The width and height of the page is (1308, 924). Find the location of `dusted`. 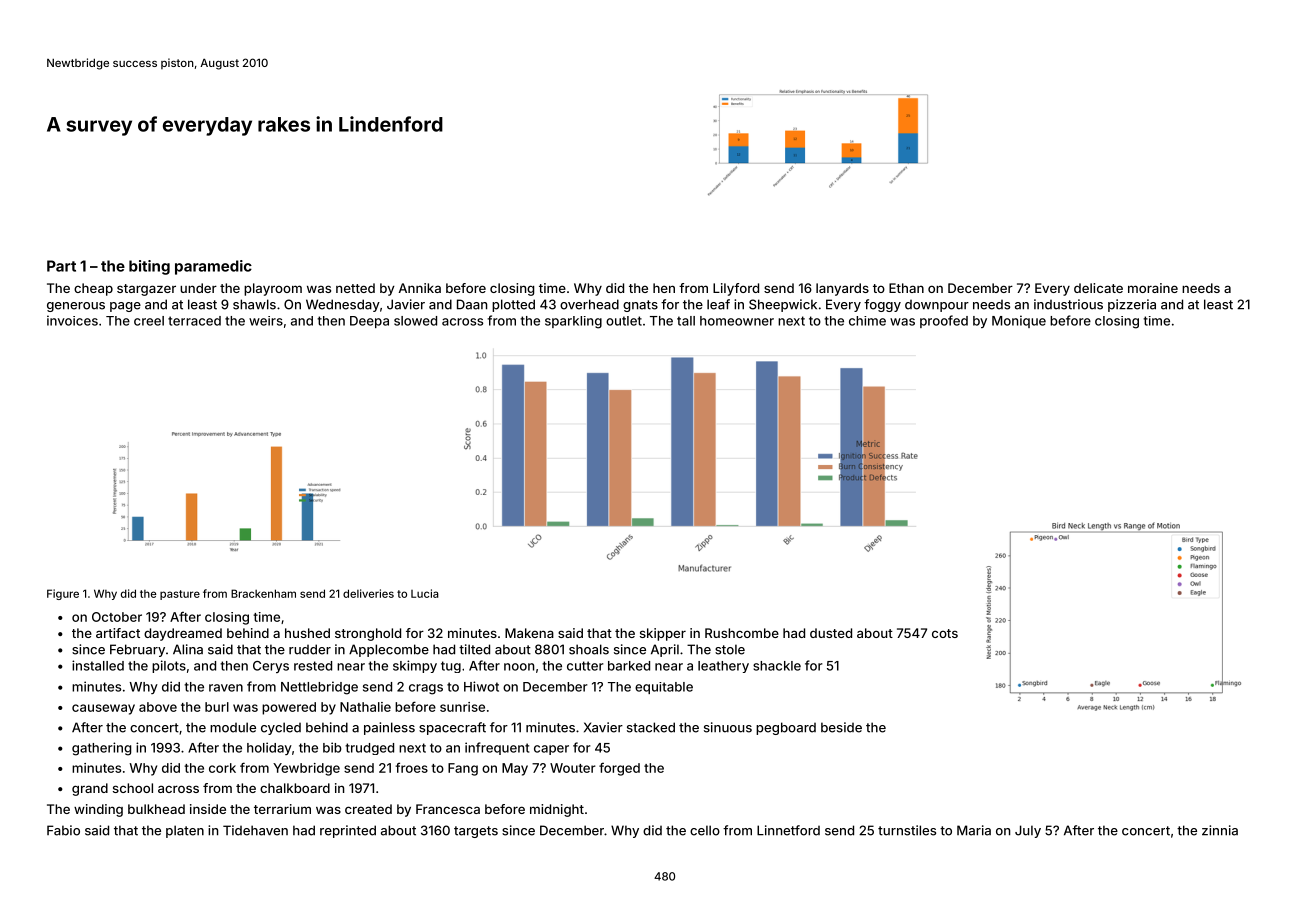

dusted is located at coordinates (831, 633).
